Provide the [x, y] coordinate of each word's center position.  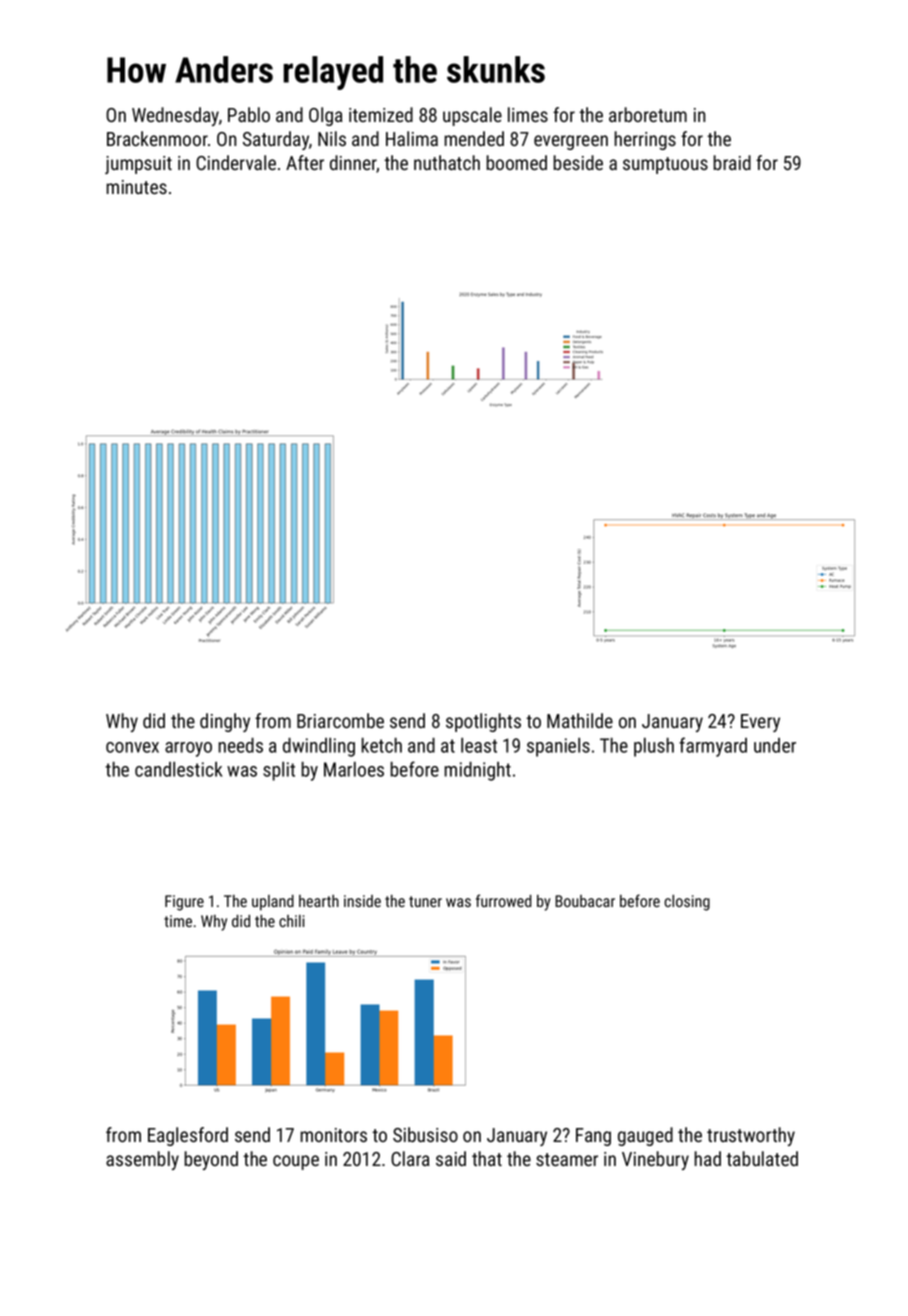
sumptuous [665, 165]
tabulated [762, 1158]
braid [732, 162]
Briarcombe [340, 720]
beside [578, 162]
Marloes [354, 769]
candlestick [178, 769]
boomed [516, 162]
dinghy [225, 722]
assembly [142, 1160]
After [305, 162]
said [451, 1158]
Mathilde [580, 720]
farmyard [713, 747]
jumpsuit [138, 165]
